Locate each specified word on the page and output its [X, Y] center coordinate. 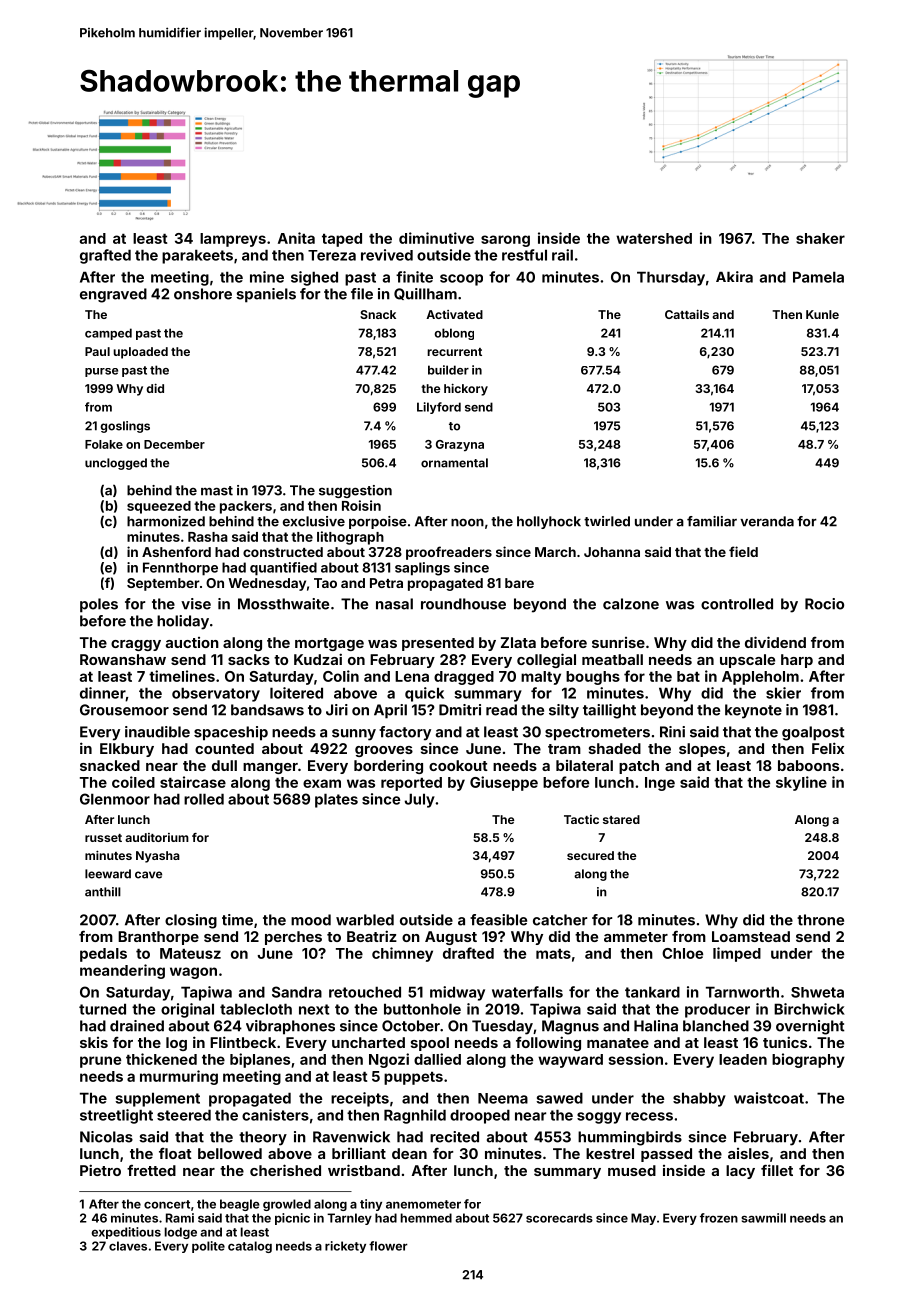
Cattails [687, 314]
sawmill [763, 1218]
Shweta [817, 992]
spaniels [266, 295]
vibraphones [290, 1027]
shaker [820, 238]
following [548, 1043]
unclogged [116, 464]
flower [388, 1246]
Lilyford [439, 408]
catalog [250, 1247]
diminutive [436, 238]
